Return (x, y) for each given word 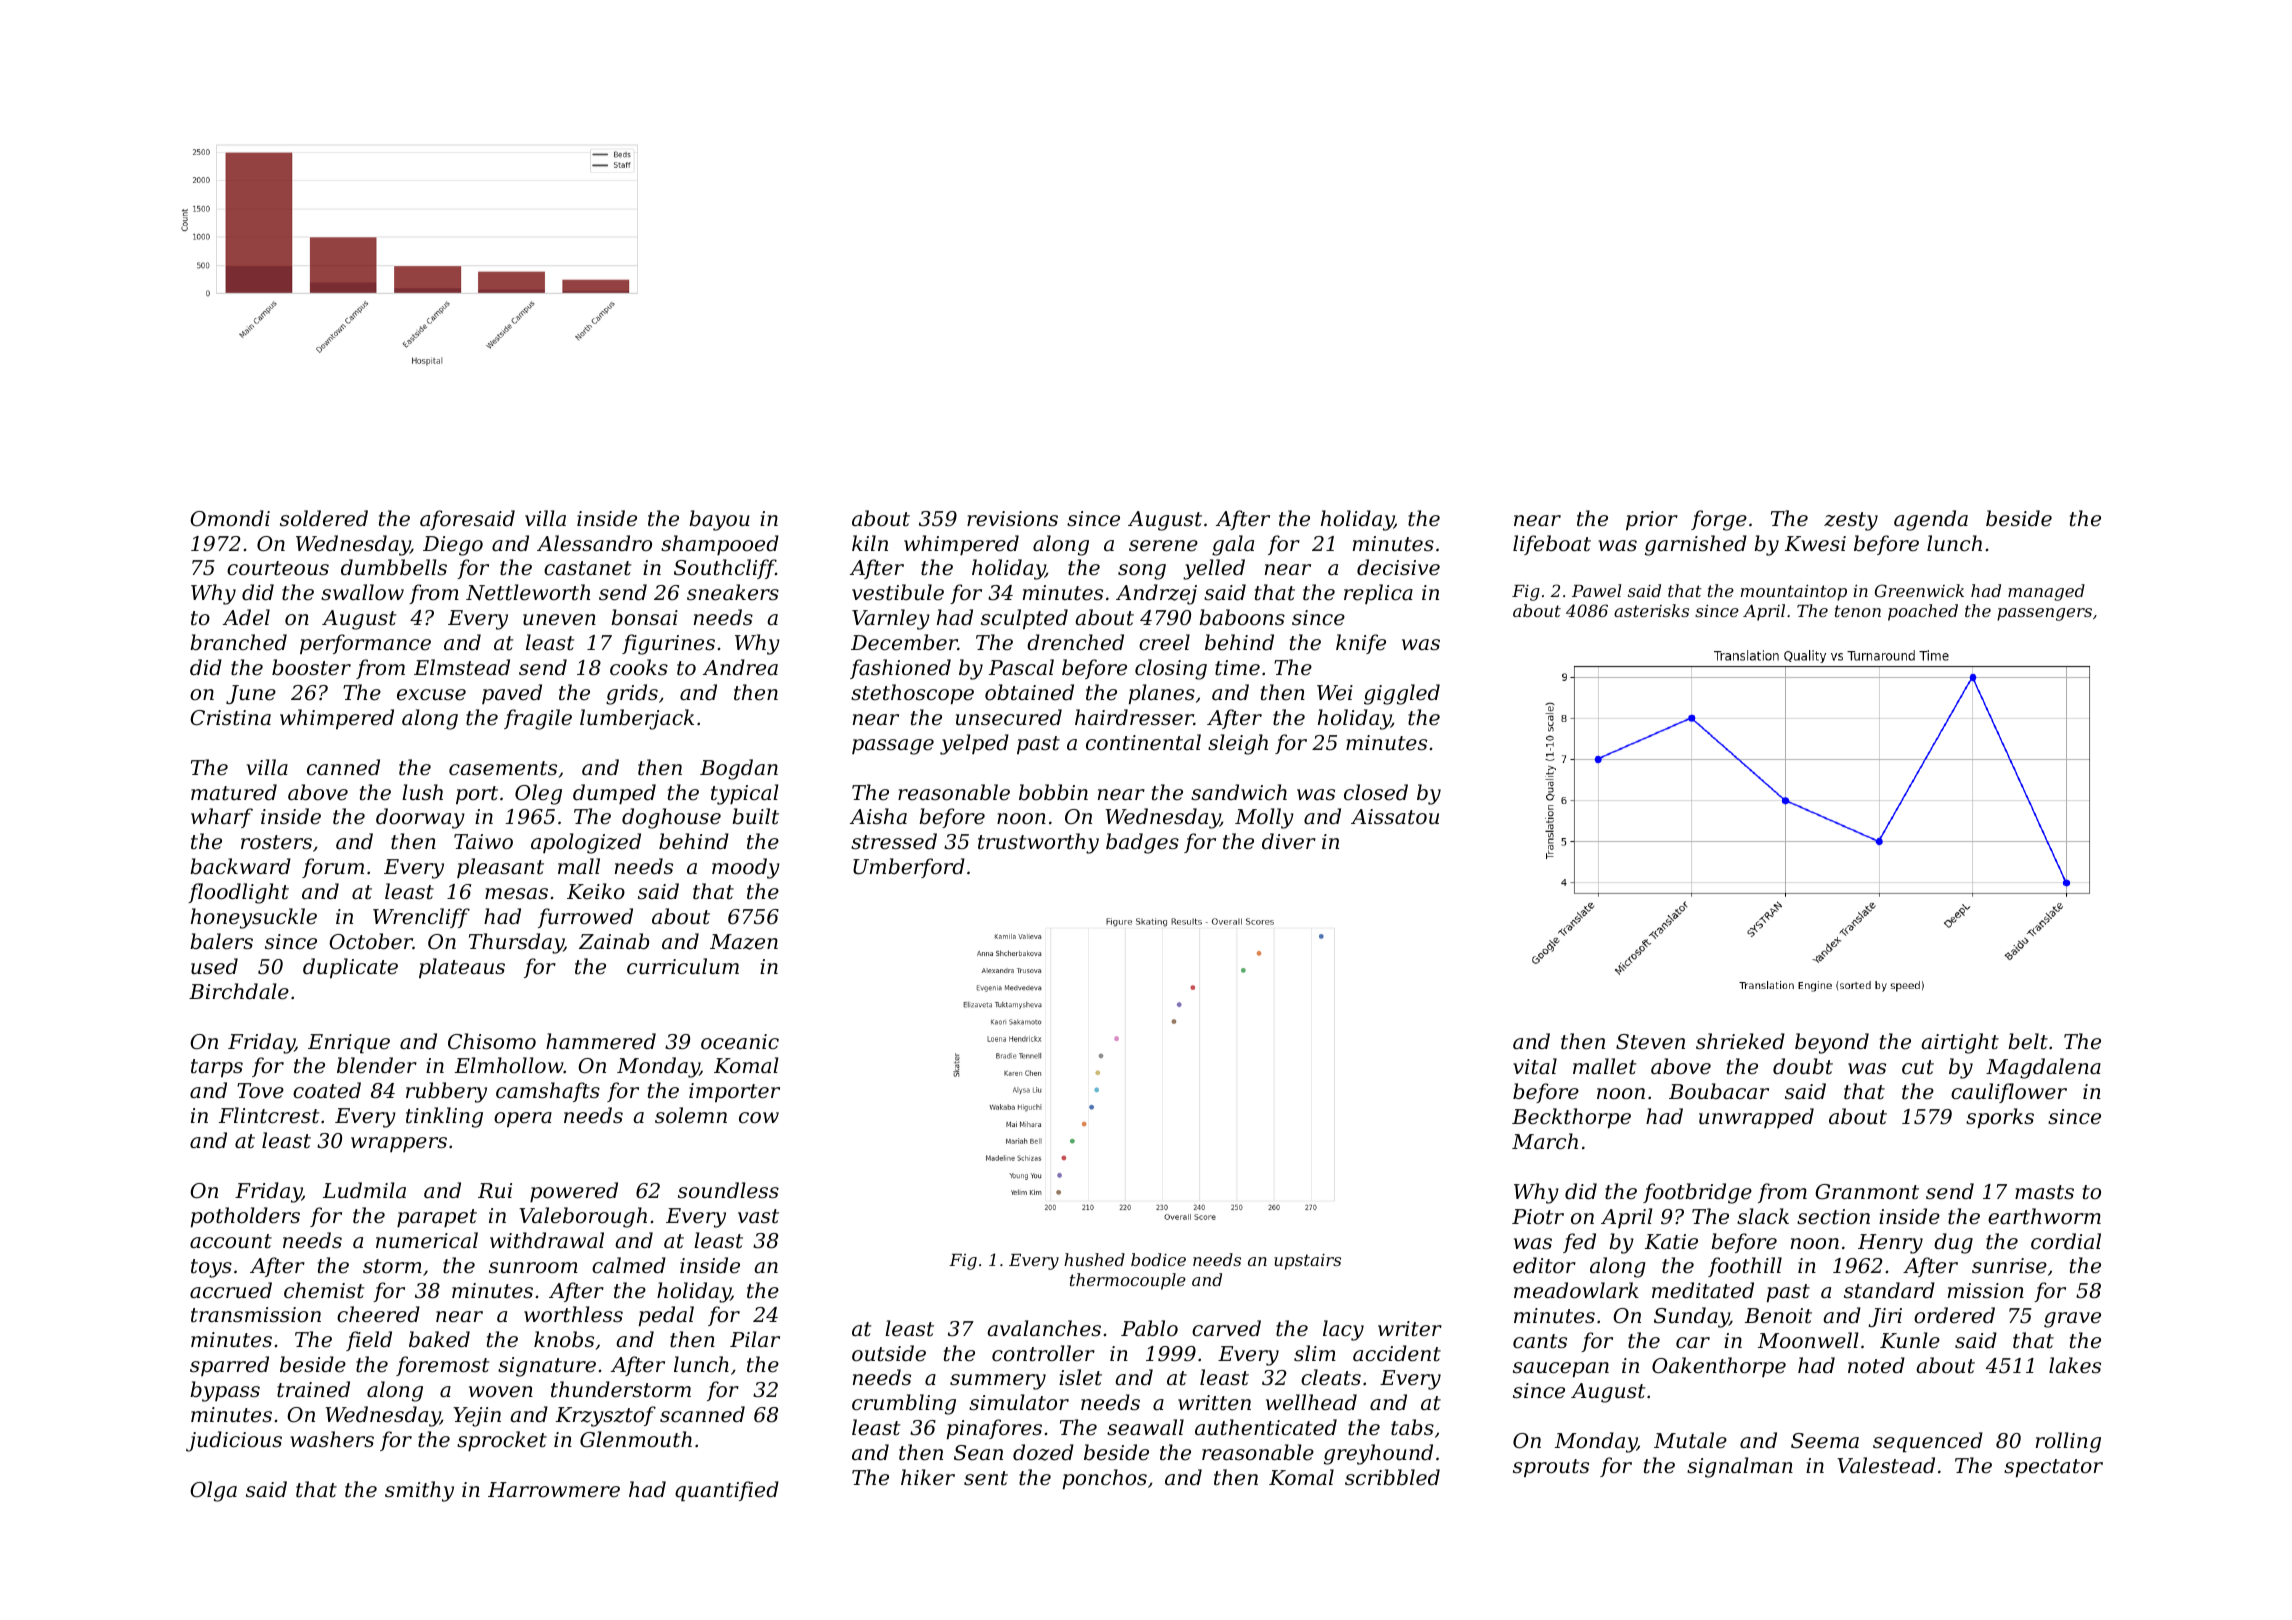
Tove (260, 1091)
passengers (2044, 614)
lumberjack (637, 719)
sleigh (1238, 744)
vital (1535, 1066)
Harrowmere (554, 1490)
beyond (1832, 1043)
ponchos (1105, 1479)
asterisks (1651, 610)
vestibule (898, 592)
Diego (453, 546)
